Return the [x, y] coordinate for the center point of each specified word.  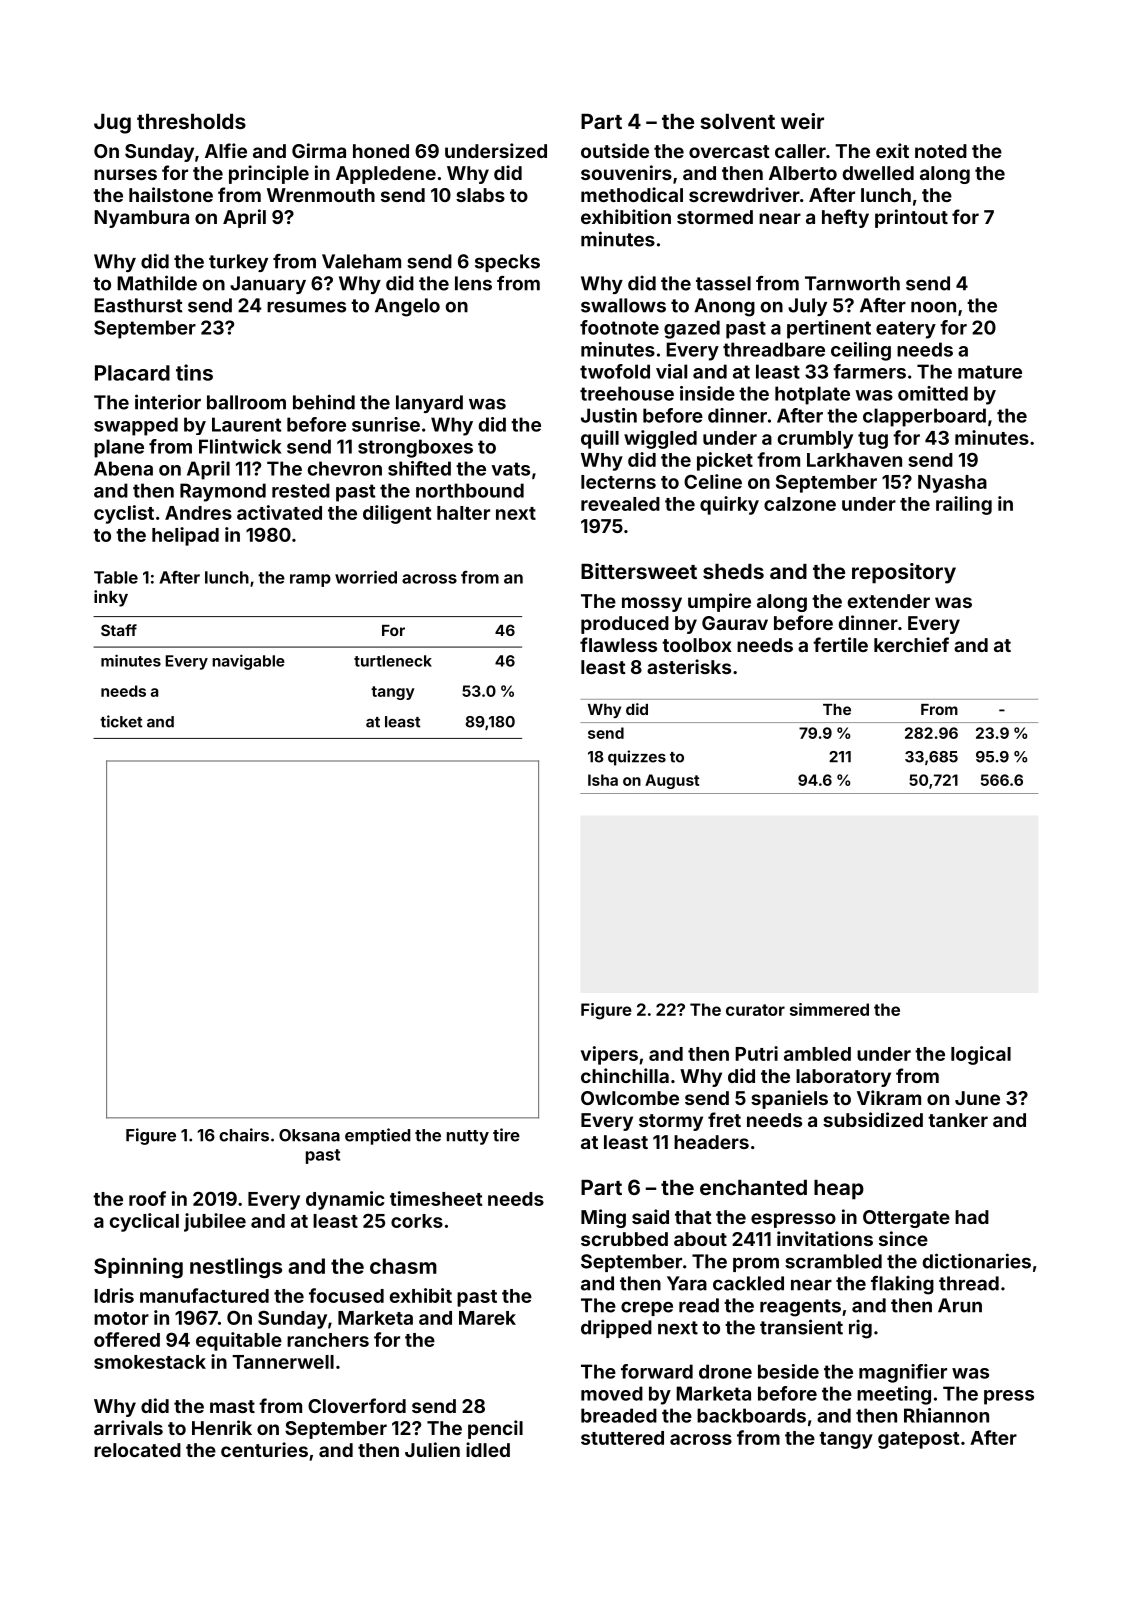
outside [615, 150]
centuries [264, 1449]
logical [981, 1055]
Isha [603, 780]
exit [892, 150]
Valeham [361, 261]
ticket [121, 721]
